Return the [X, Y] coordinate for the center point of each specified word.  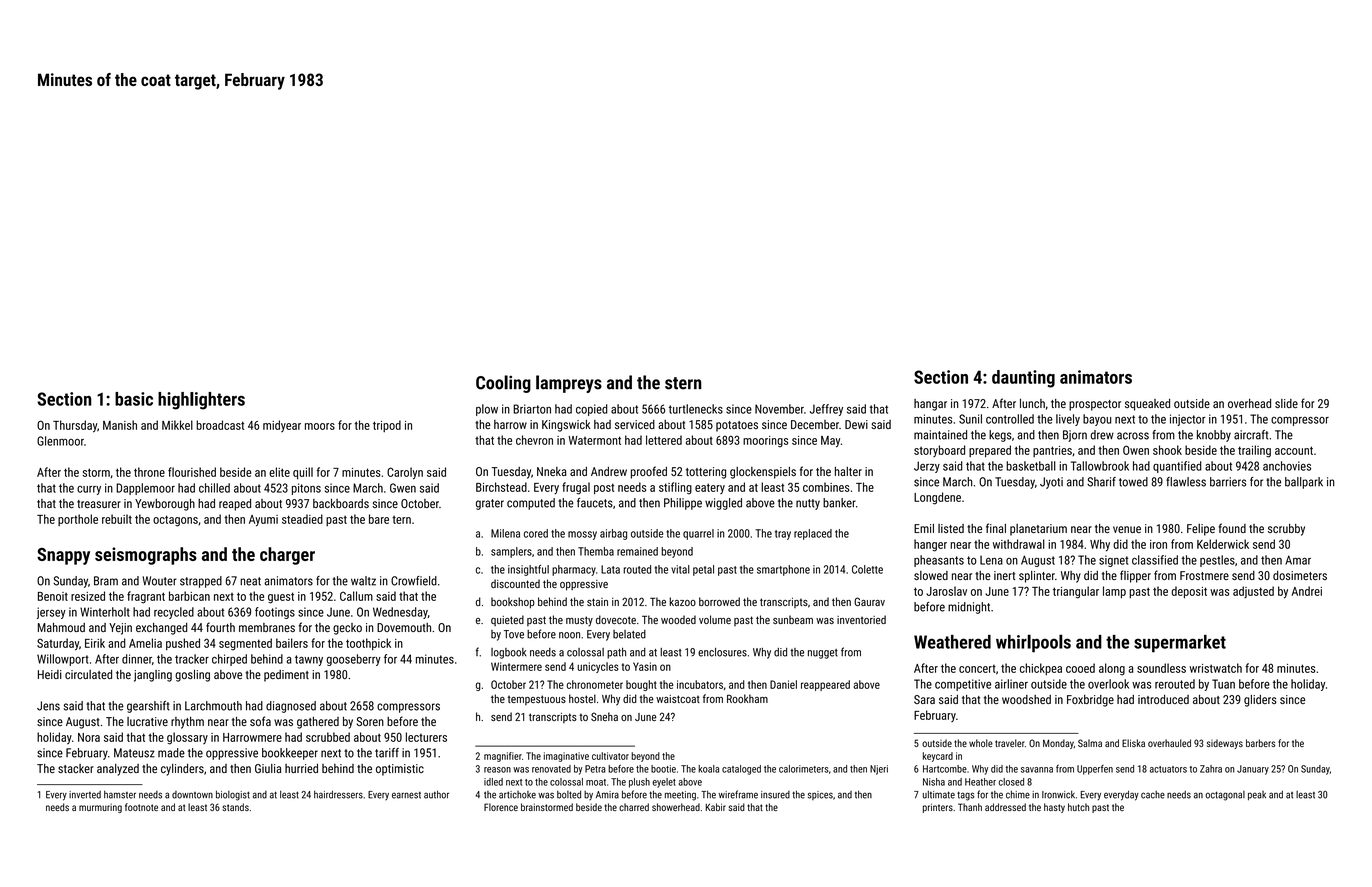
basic [134, 399]
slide [1286, 403]
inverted [85, 795]
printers [938, 808]
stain [597, 602]
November [779, 409]
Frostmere [1204, 575]
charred [634, 807]
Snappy [63, 556]
